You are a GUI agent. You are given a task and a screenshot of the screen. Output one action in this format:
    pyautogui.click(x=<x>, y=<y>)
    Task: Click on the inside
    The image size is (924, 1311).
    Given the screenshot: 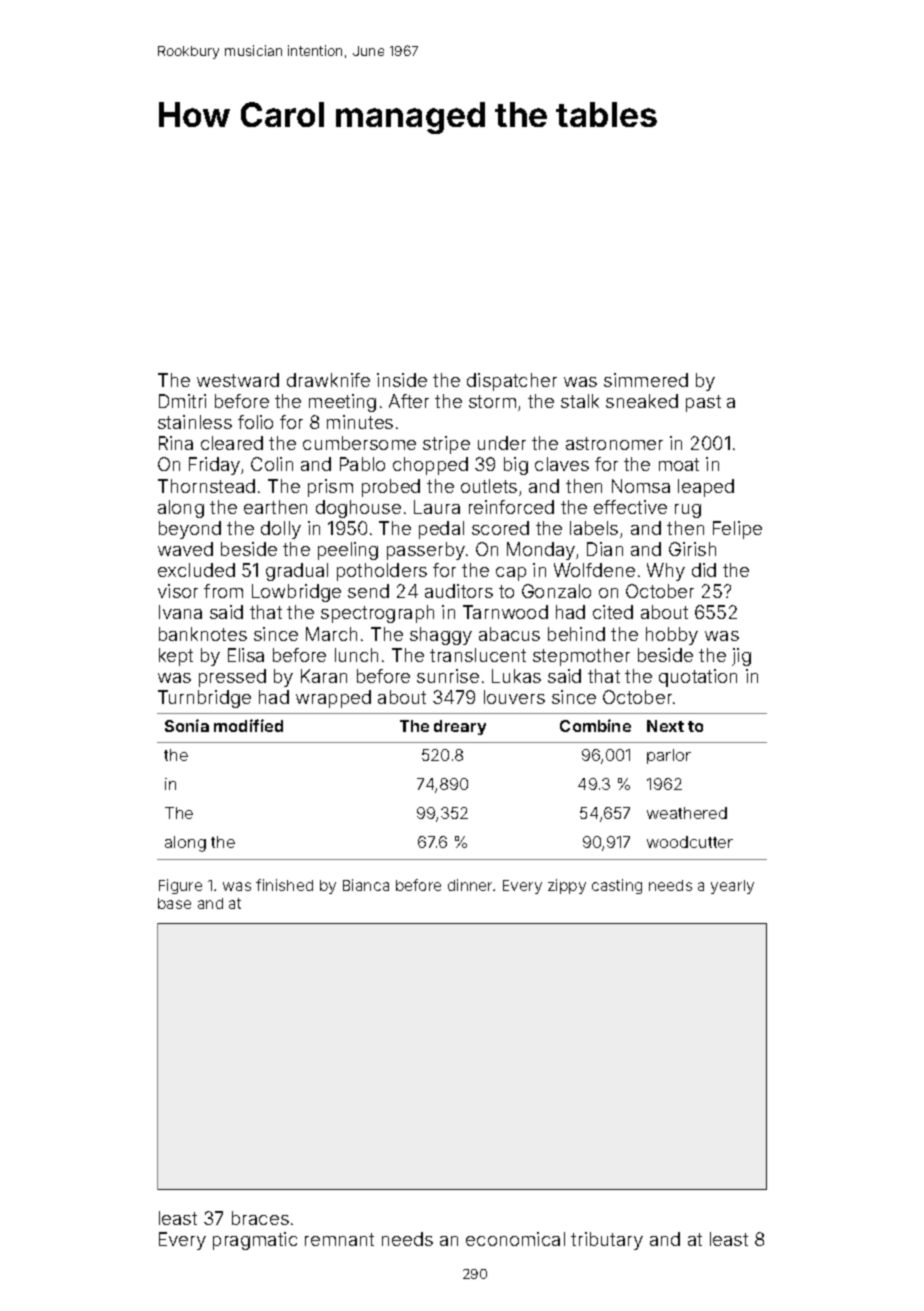 What is the action you would take?
    pyautogui.click(x=402, y=380)
